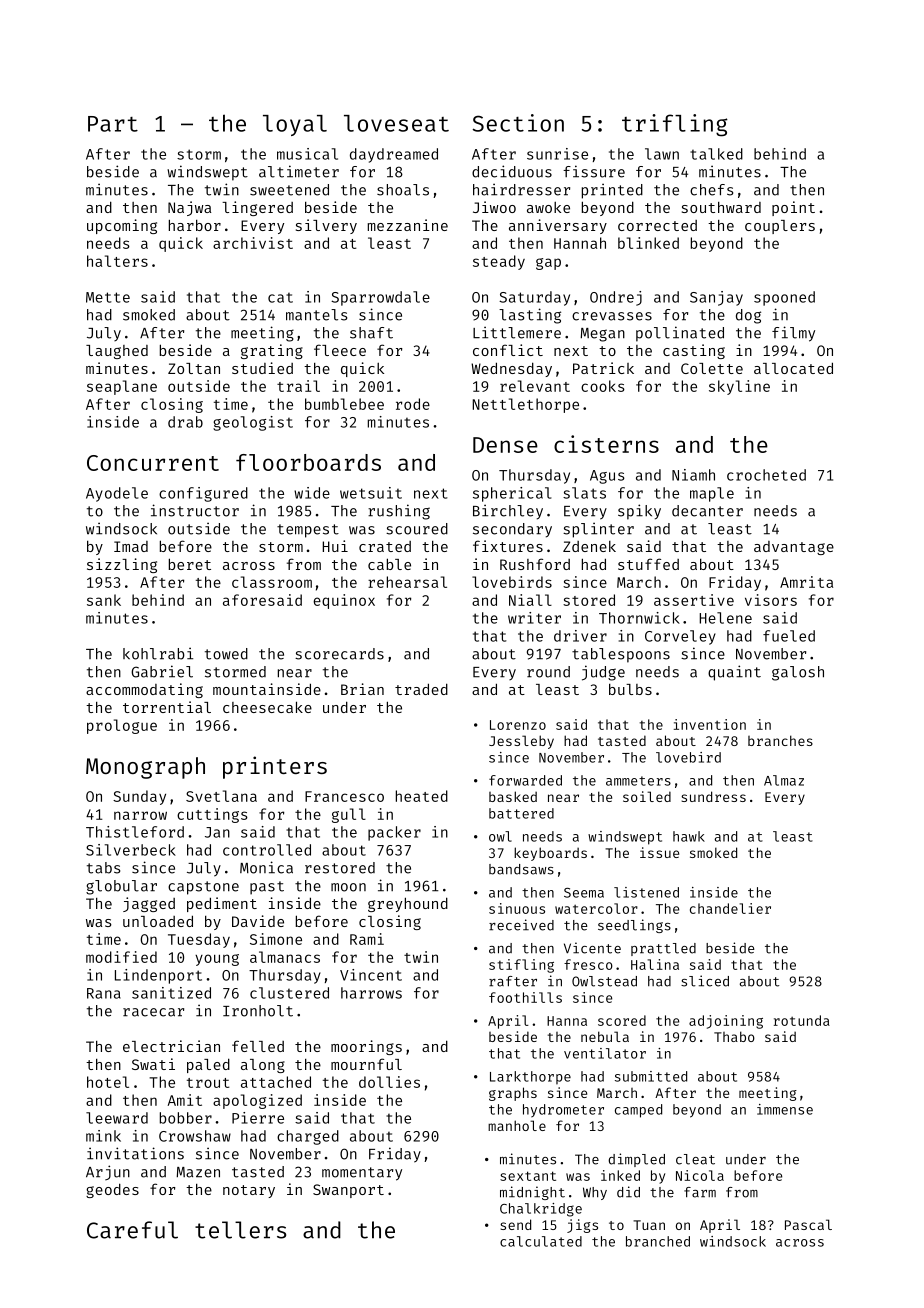  I want to click on heated, so click(422, 796).
